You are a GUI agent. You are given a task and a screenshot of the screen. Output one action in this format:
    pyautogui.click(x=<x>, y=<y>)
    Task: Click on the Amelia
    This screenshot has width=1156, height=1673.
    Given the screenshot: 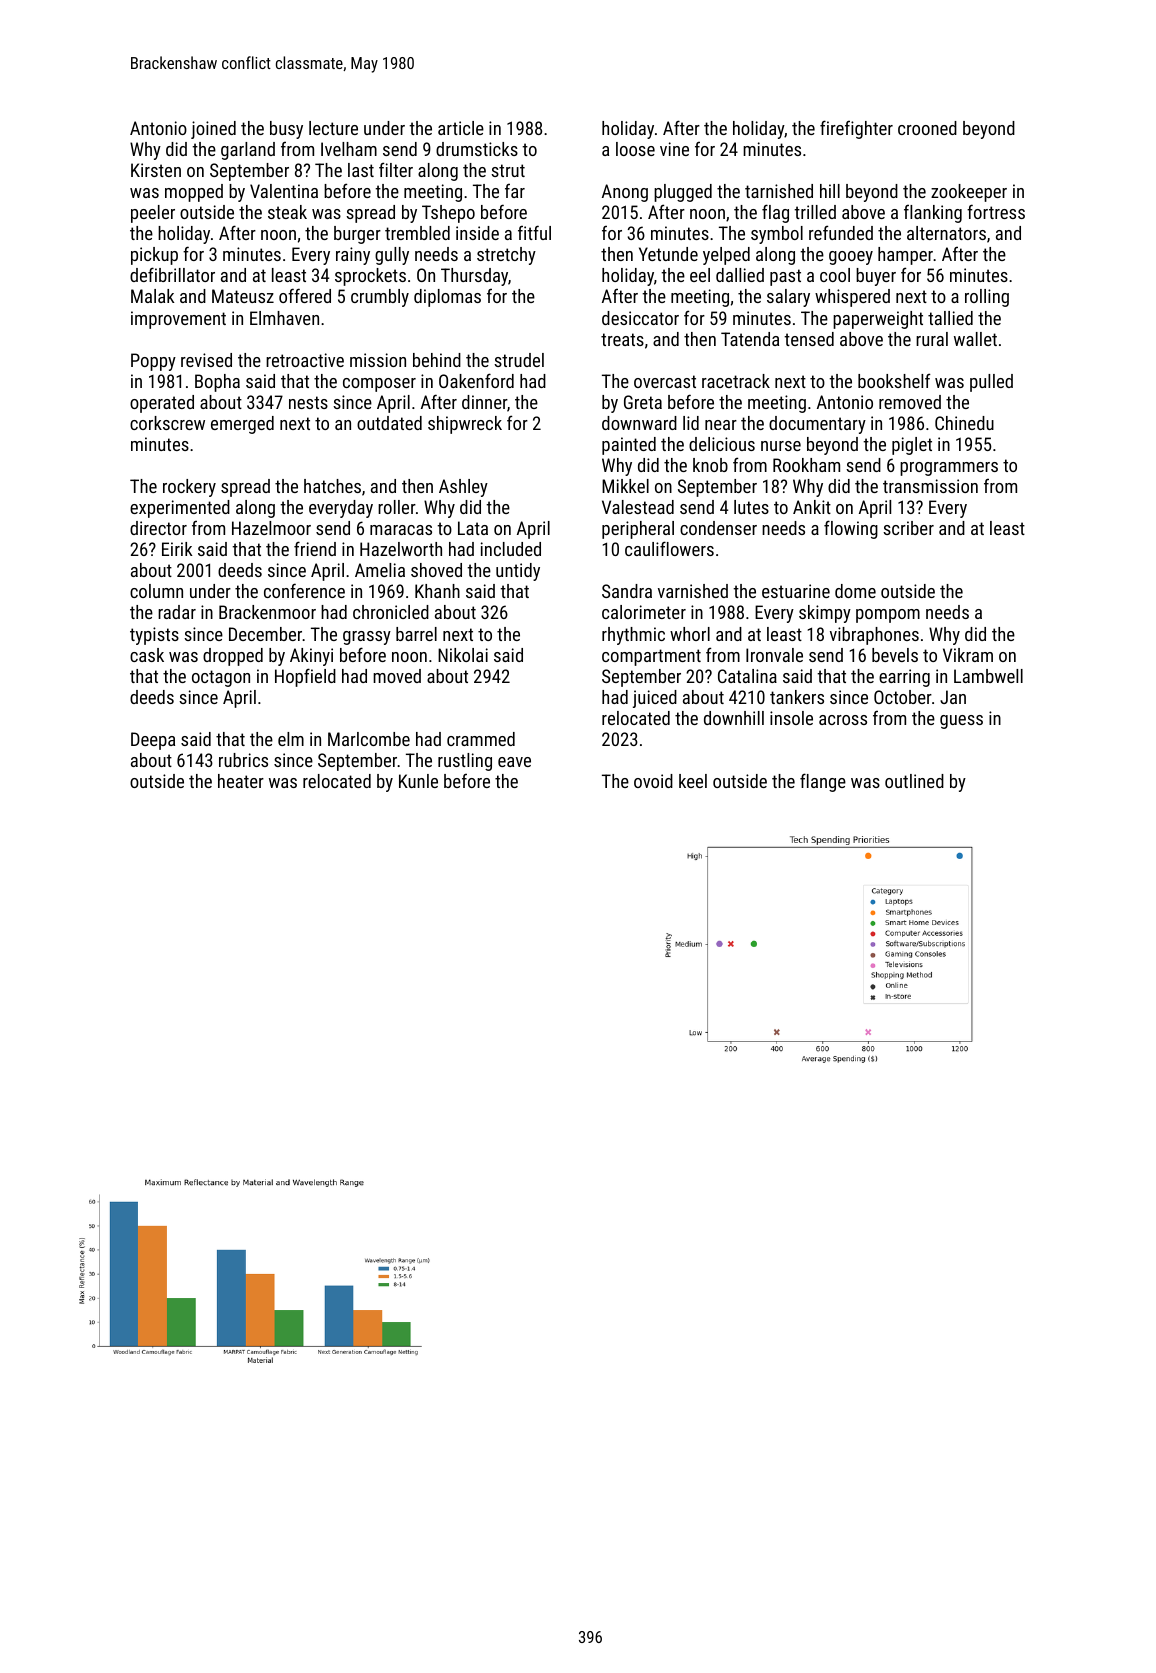 What is the action you would take?
    pyautogui.click(x=380, y=570)
